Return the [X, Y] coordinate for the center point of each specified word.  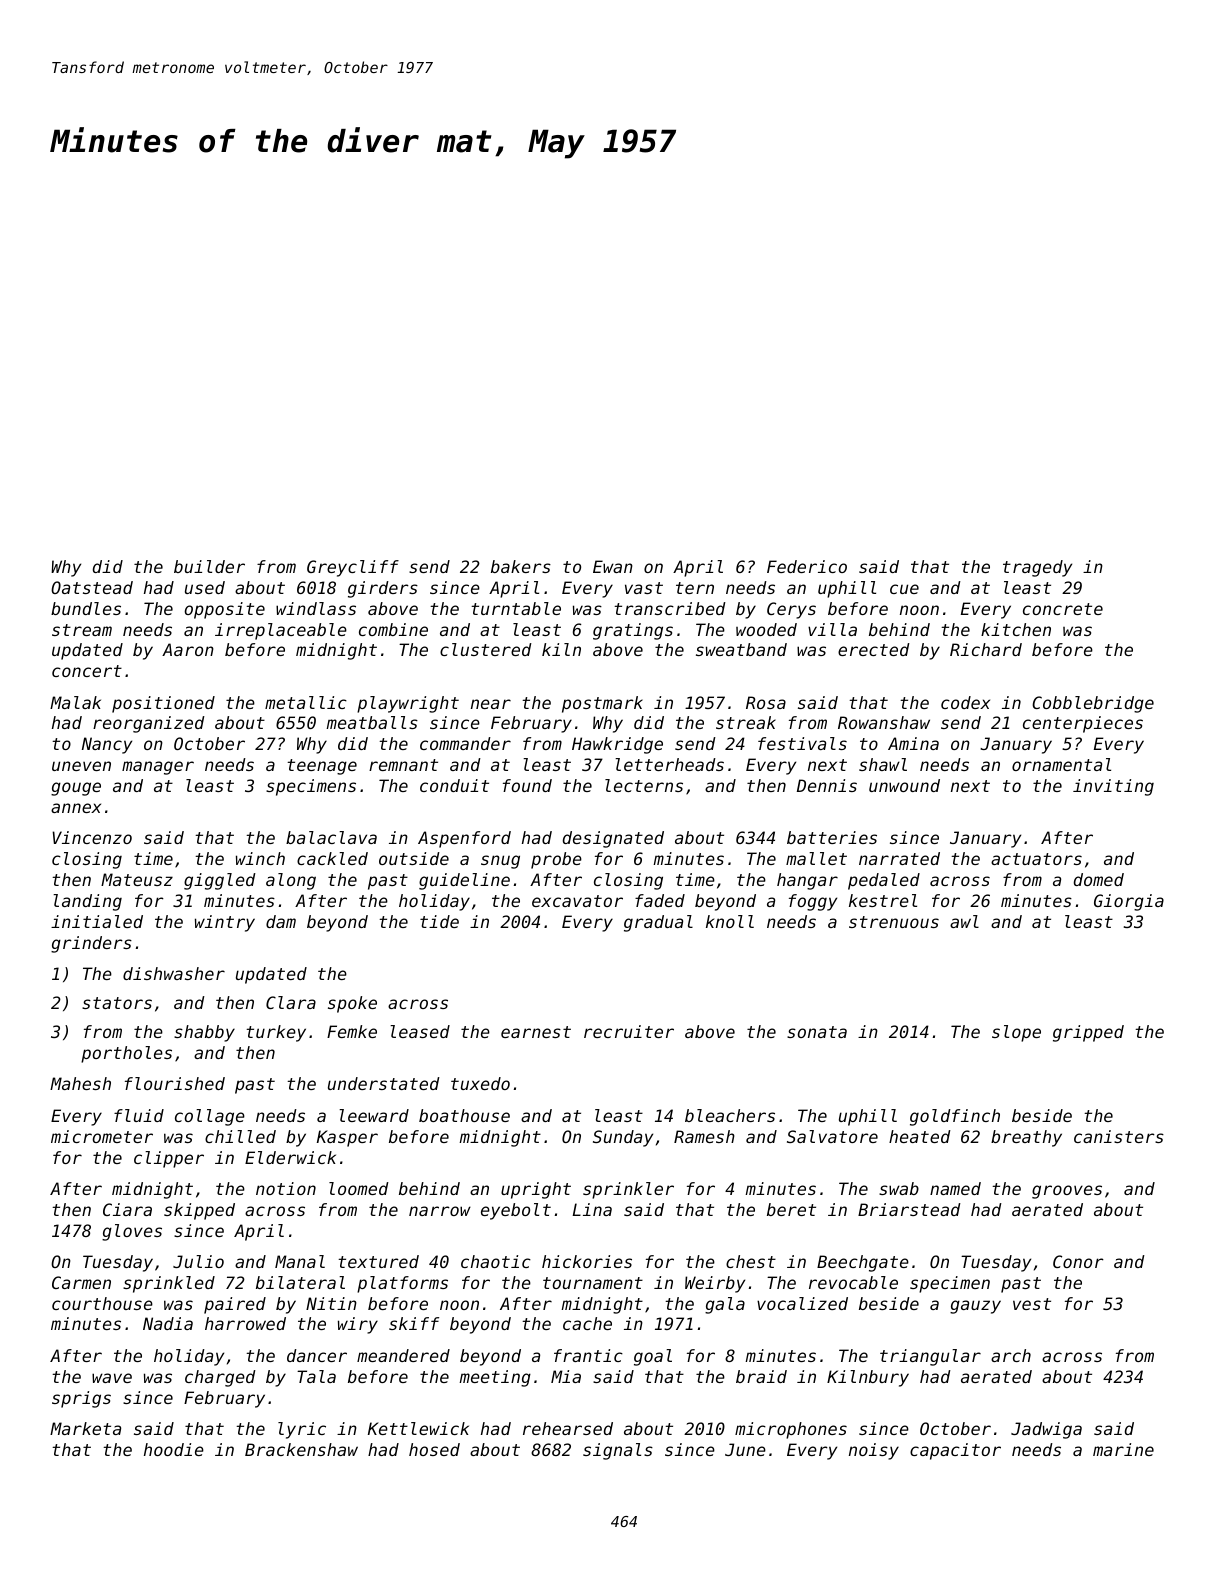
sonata [817, 1032]
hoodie [174, 1449]
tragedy [1037, 568]
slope [1016, 1033]
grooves [1067, 1192]
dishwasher [174, 973]
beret [791, 1209]
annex [76, 808]
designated [613, 839]
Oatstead [92, 587]
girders [383, 589]
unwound [904, 785]
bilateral [300, 1282]
